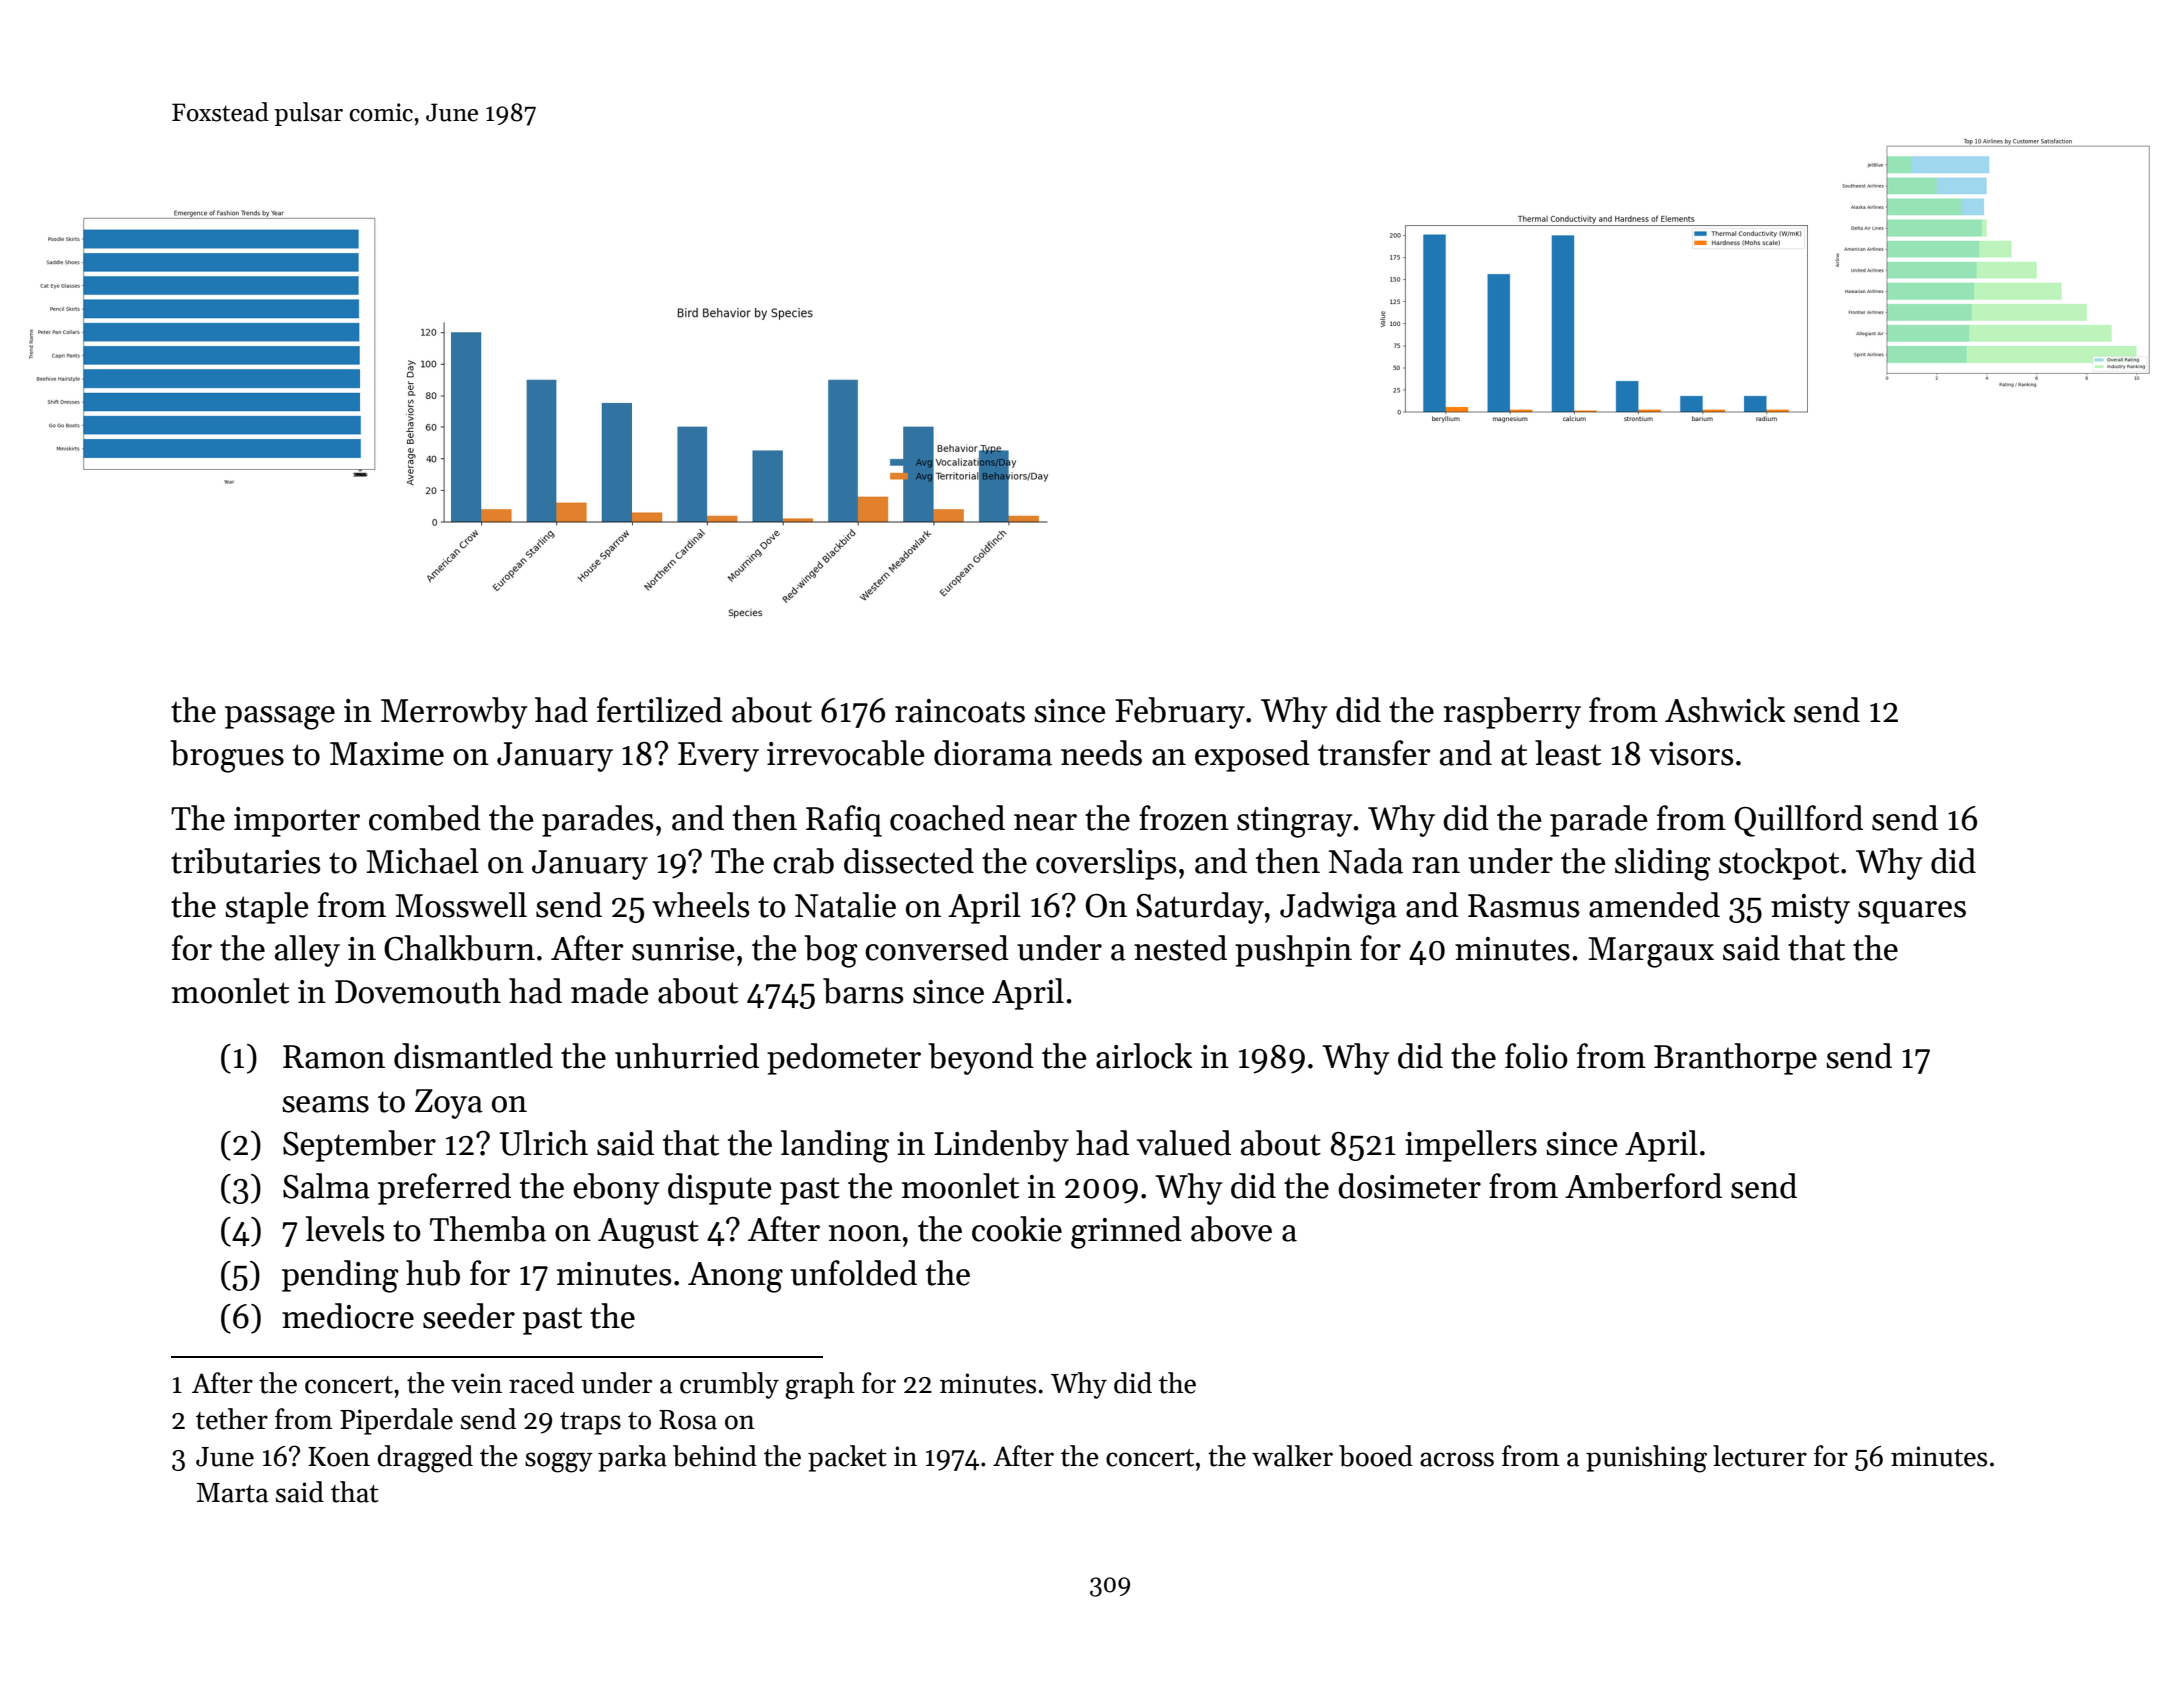 The width and height of the document is (2178, 1683). Describe the element at coordinates (1725, 710) in the document. I see `Ashwick` at that location.
